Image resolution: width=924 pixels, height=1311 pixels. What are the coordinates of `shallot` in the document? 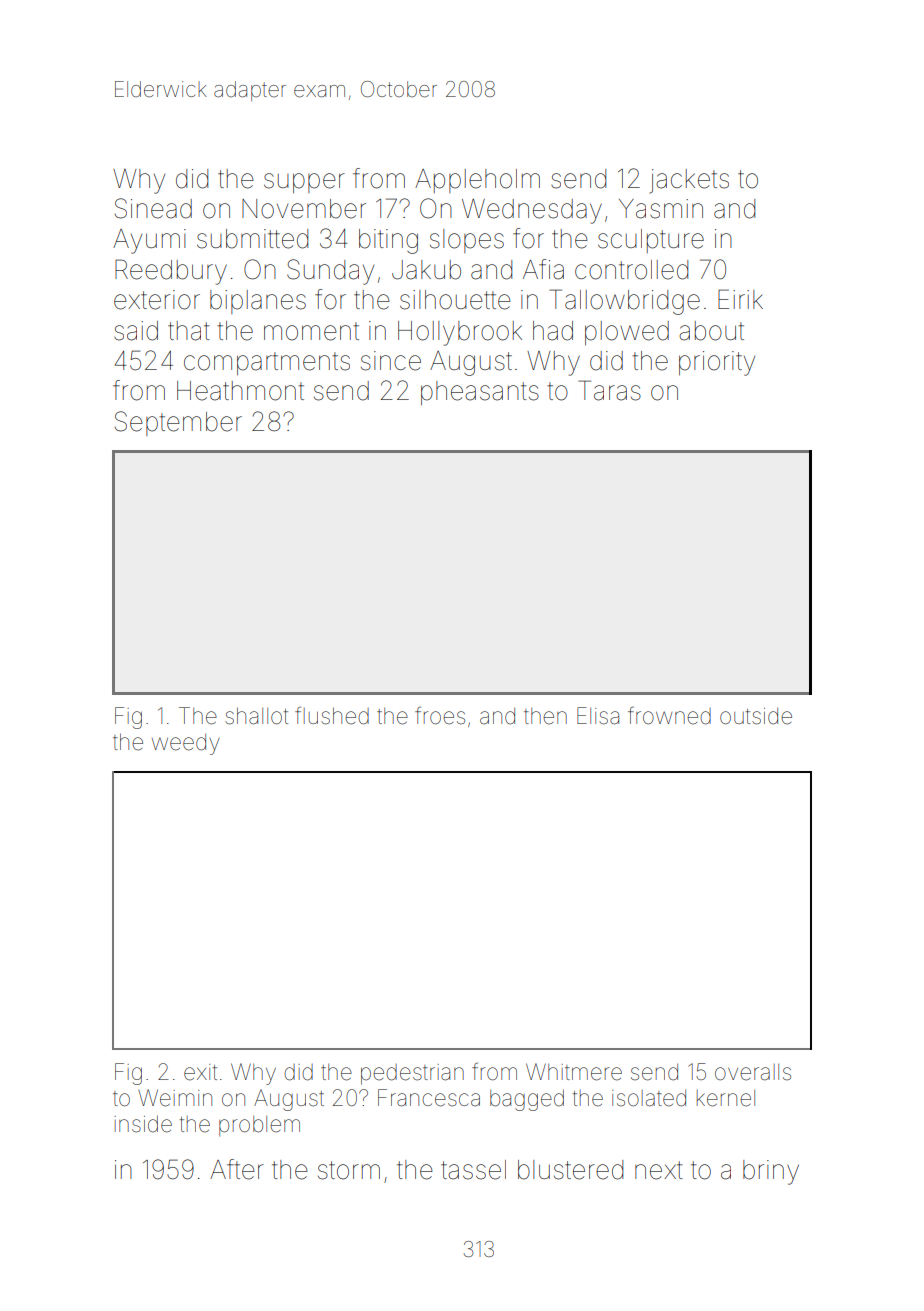 It's located at (256, 716).
